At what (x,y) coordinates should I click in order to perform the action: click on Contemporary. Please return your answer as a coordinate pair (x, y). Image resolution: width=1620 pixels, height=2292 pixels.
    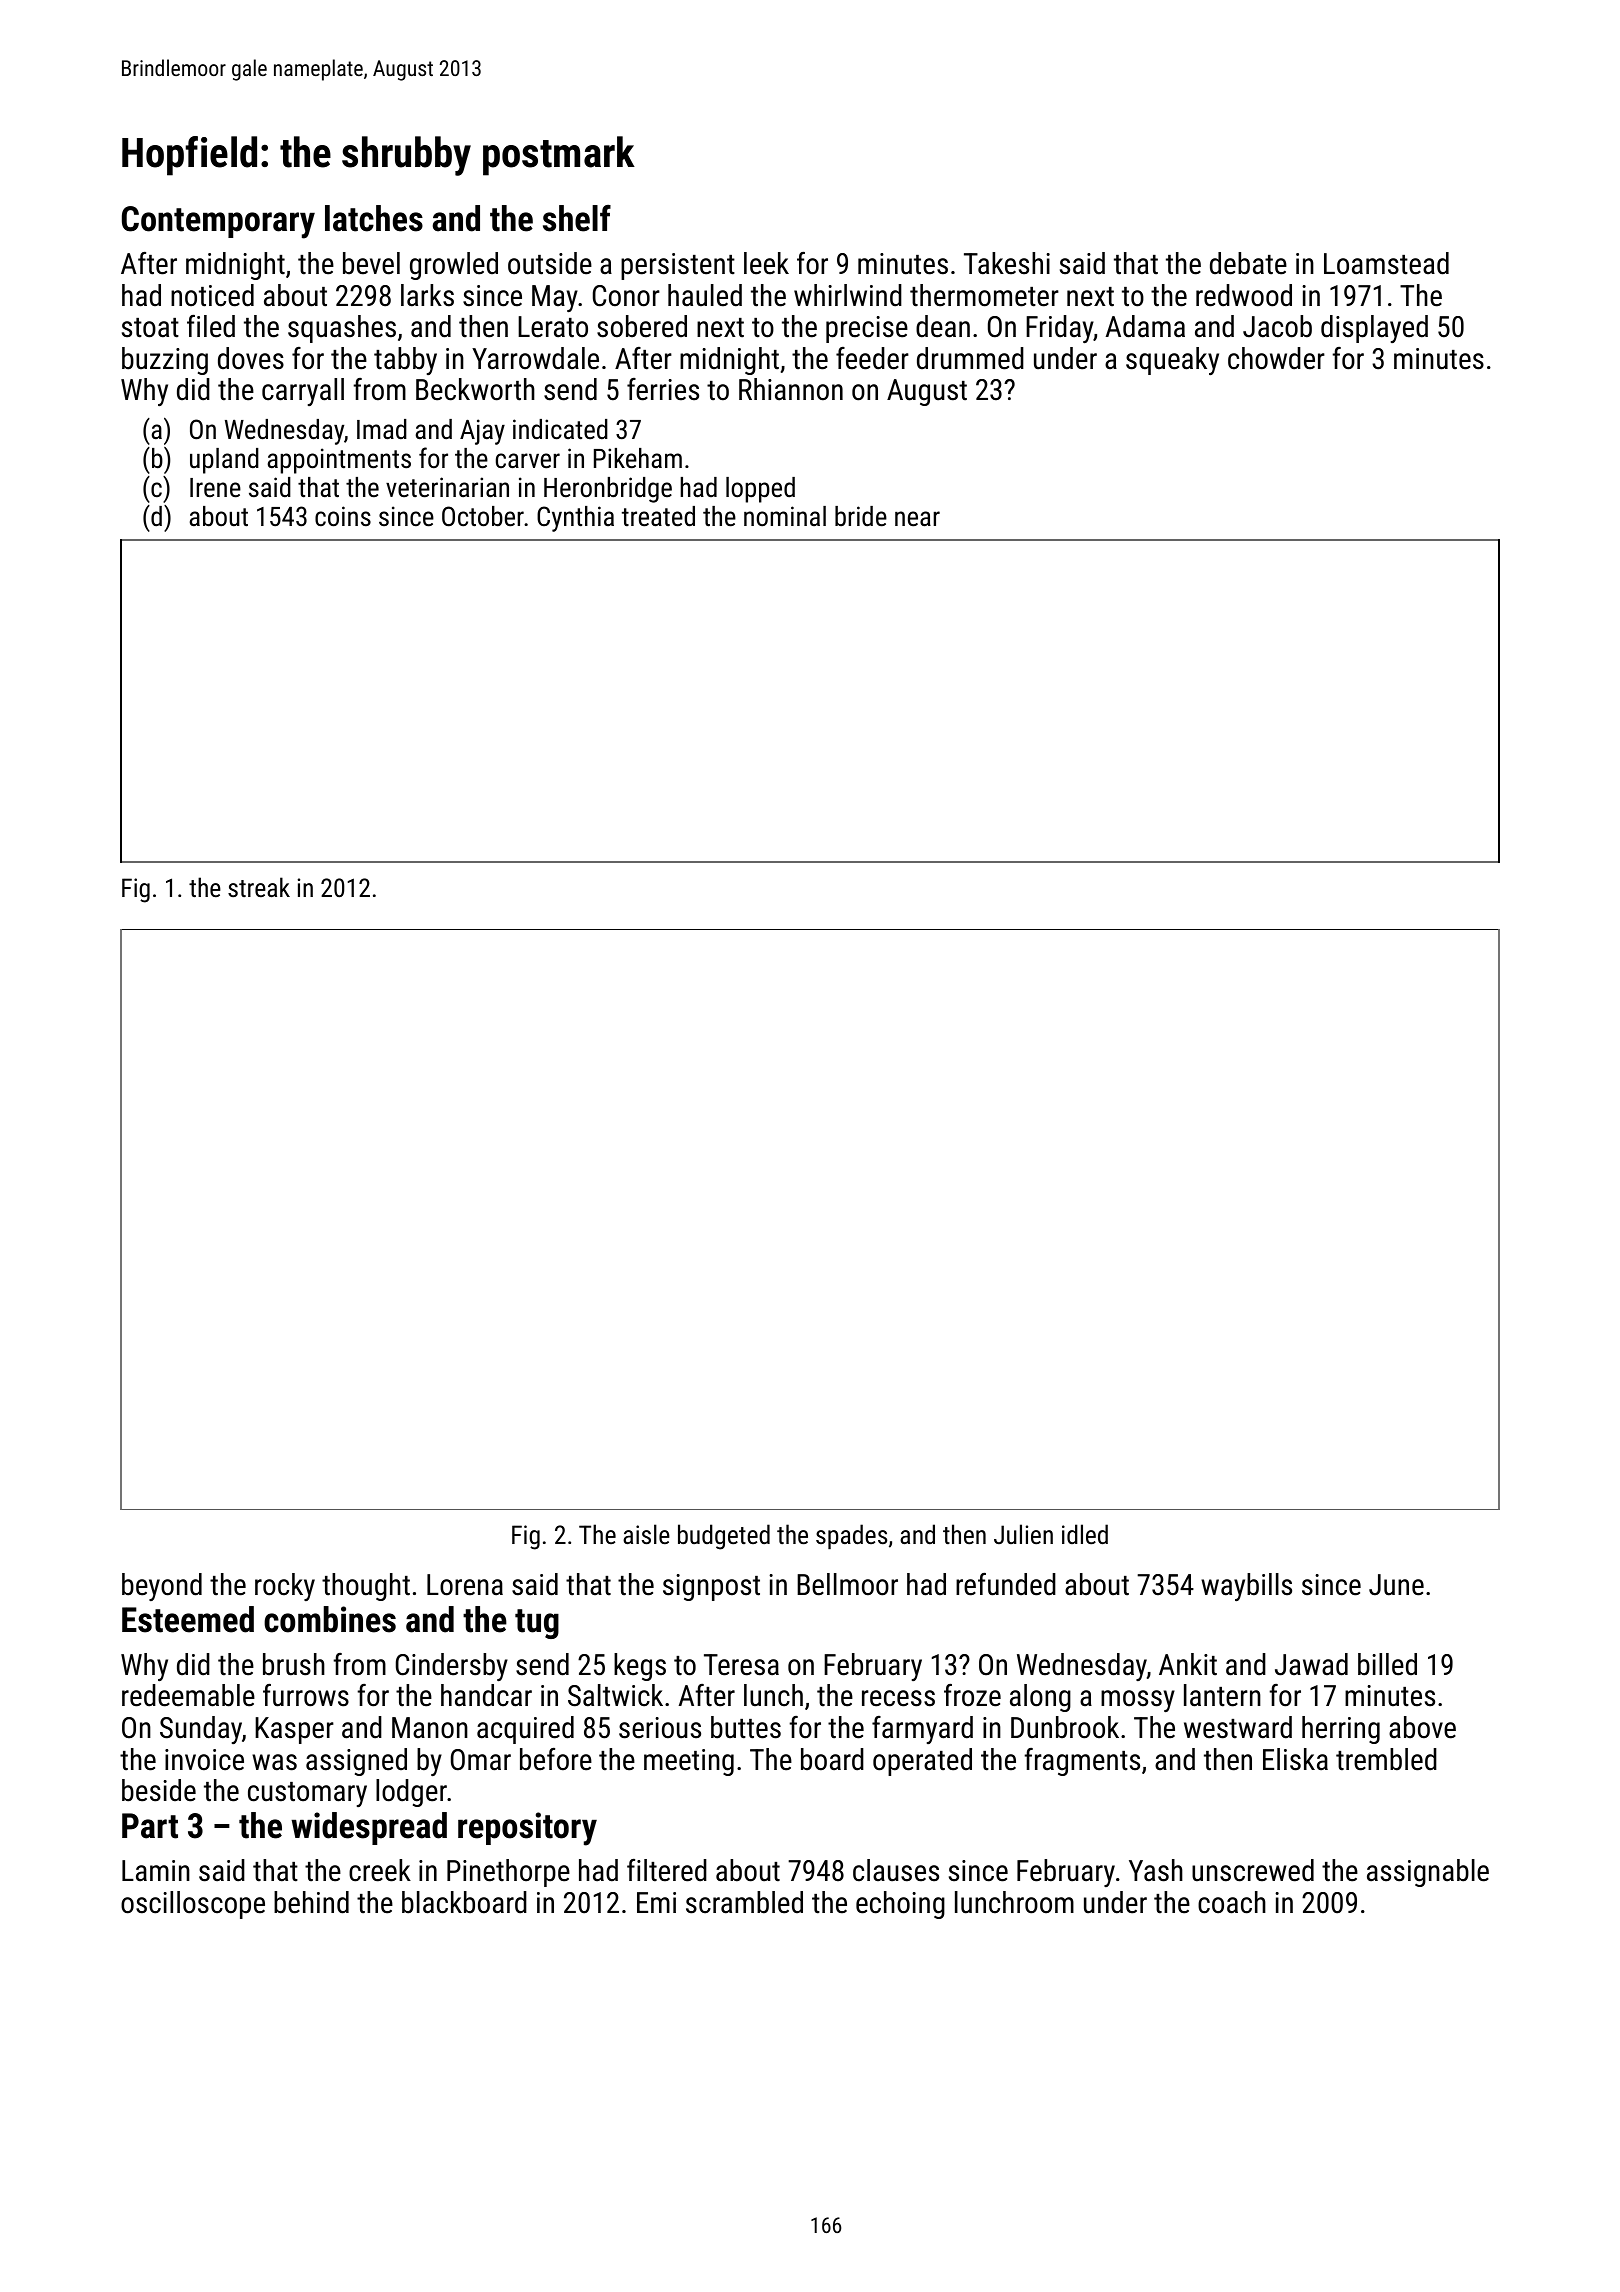
    Looking at the image, I should click on (218, 222).
